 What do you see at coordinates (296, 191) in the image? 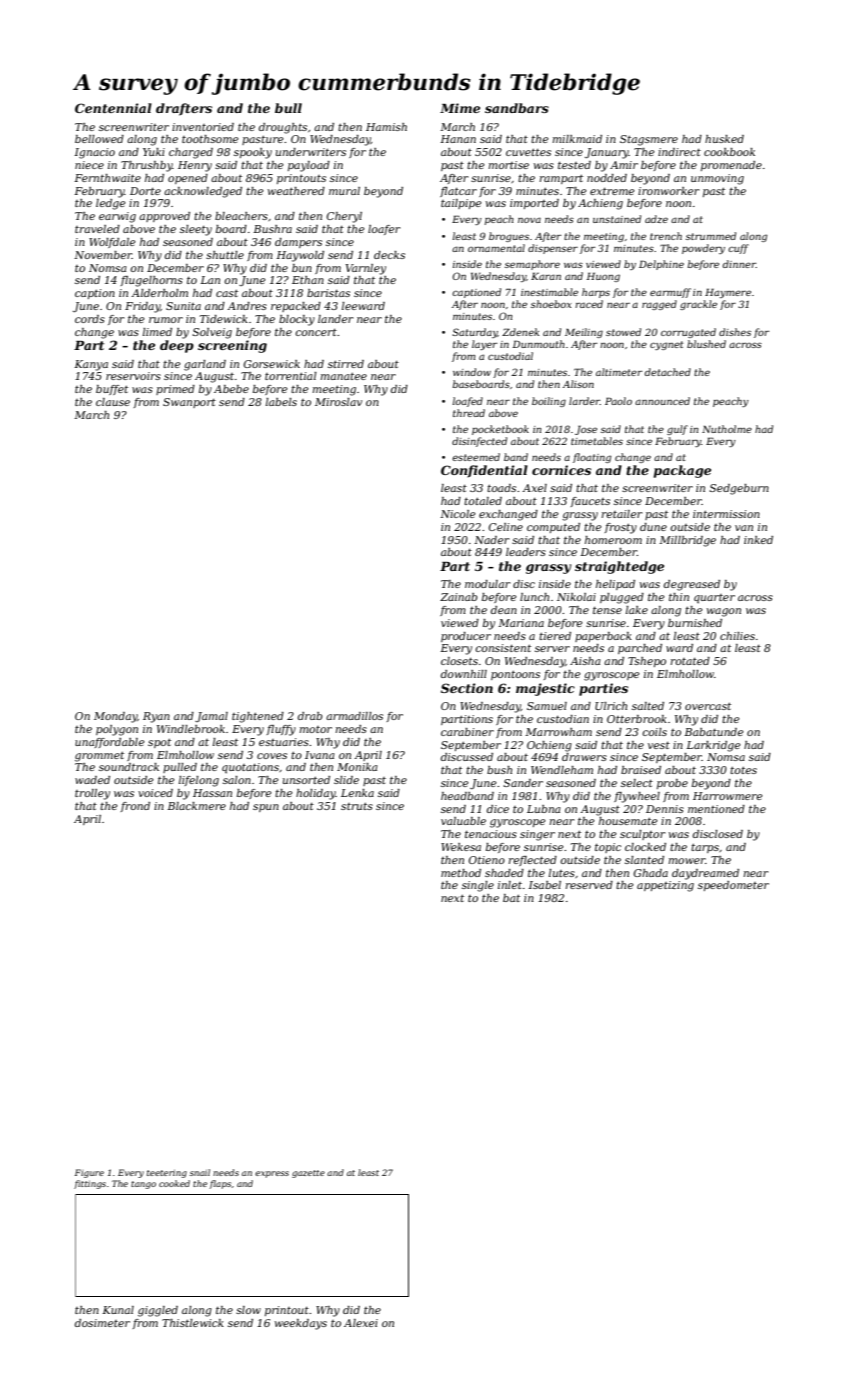
I see `weathered` at bounding box center [296, 191].
